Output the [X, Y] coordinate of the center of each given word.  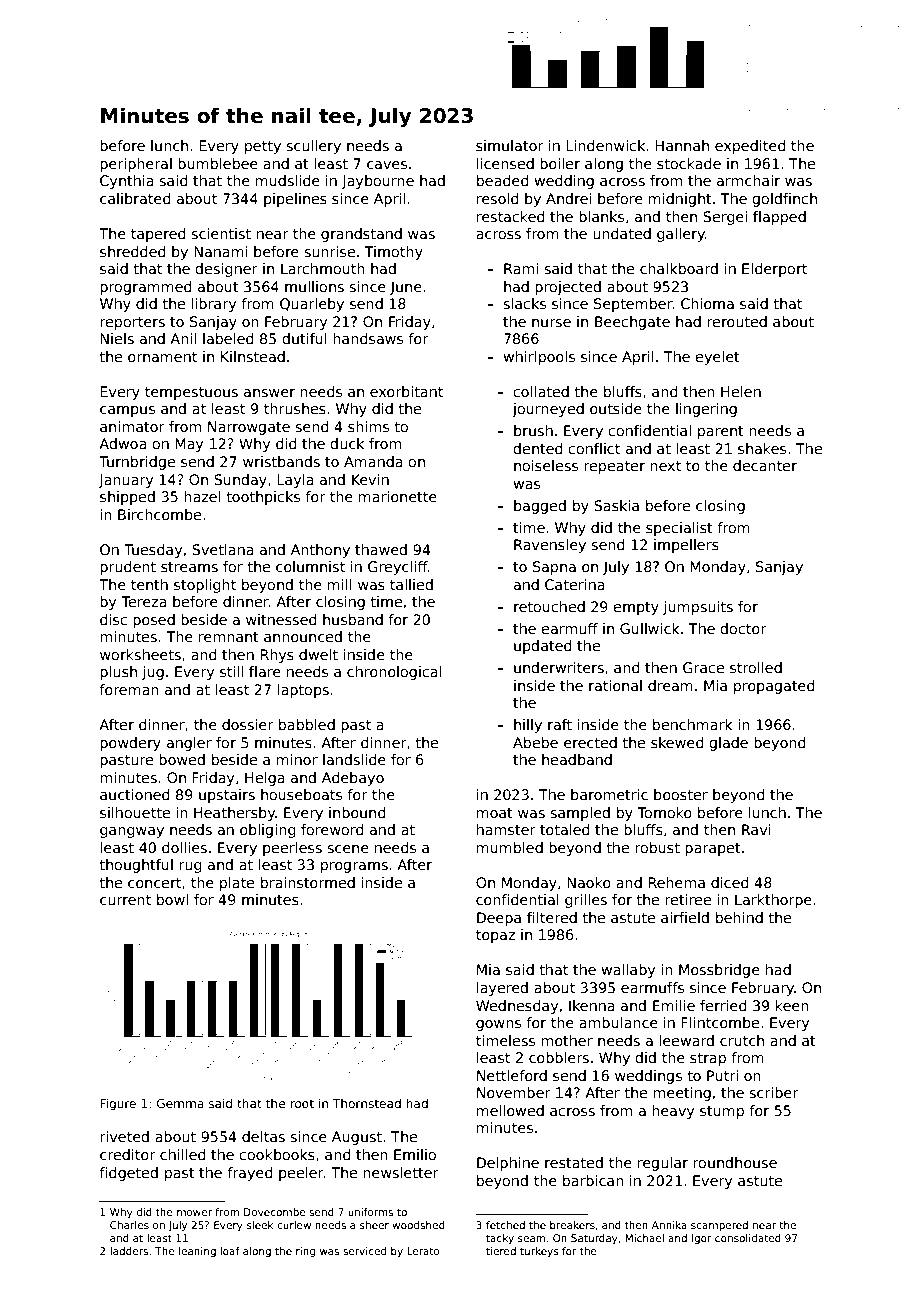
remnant [229, 637]
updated [542, 647]
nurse [551, 323]
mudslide [288, 180]
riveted [124, 1136]
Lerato [423, 1251]
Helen [741, 391]
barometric [609, 794]
